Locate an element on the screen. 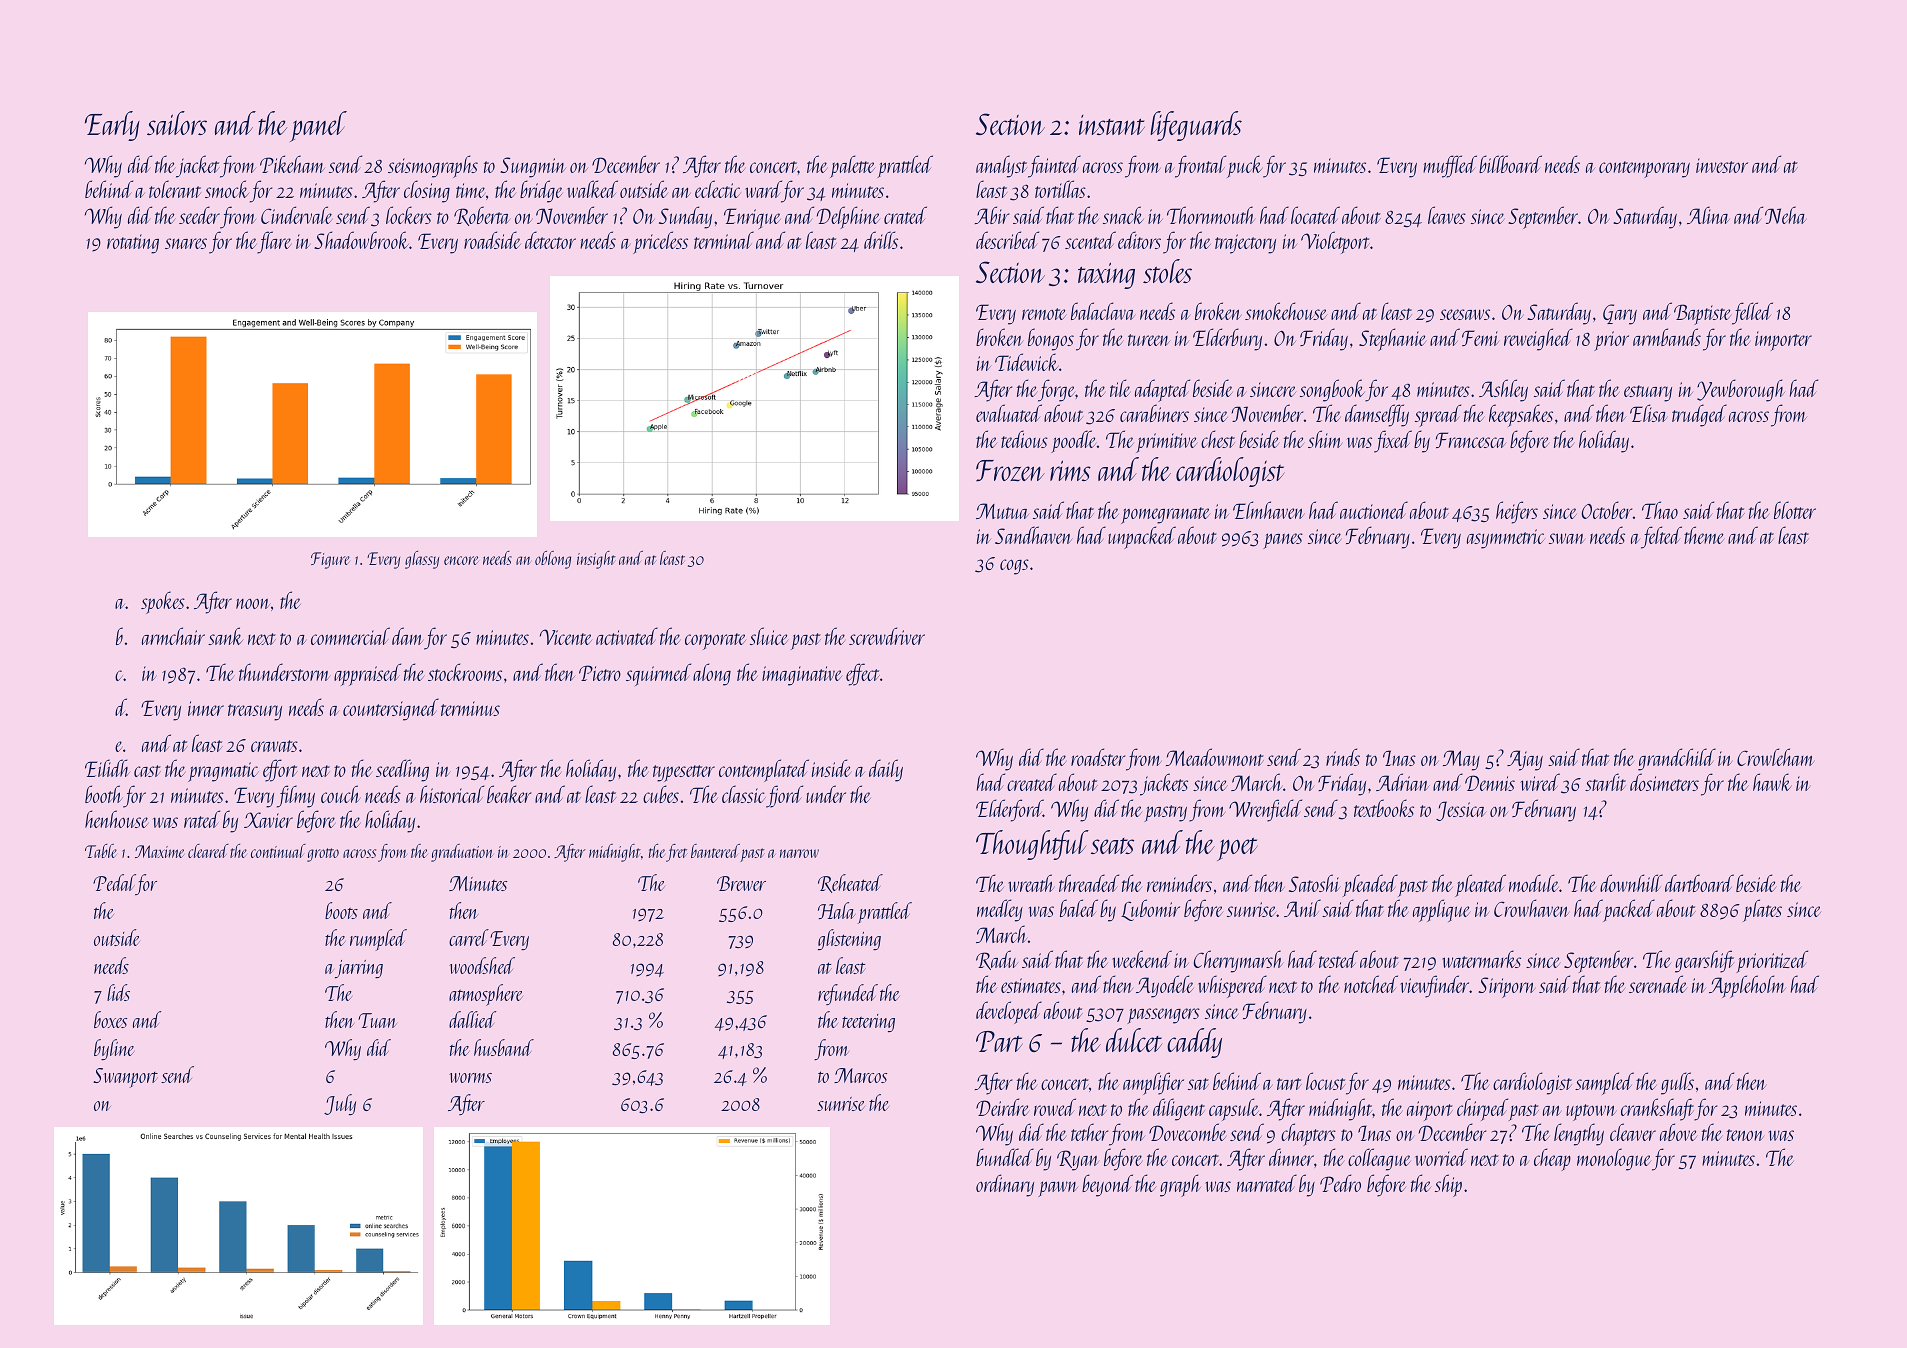  muffled is located at coordinates (1450, 166).
